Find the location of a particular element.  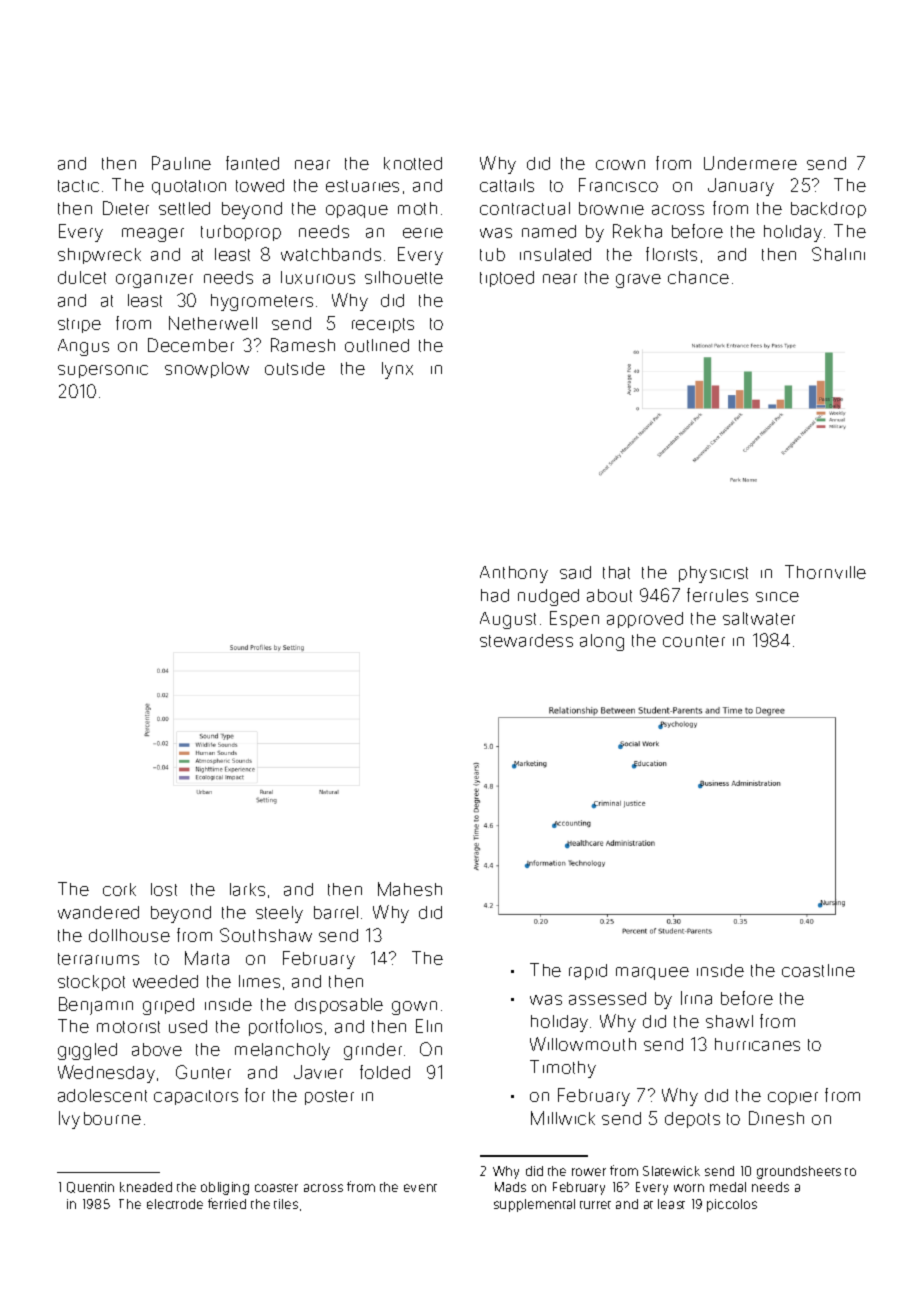

lynx is located at coordinates (397, 370).
